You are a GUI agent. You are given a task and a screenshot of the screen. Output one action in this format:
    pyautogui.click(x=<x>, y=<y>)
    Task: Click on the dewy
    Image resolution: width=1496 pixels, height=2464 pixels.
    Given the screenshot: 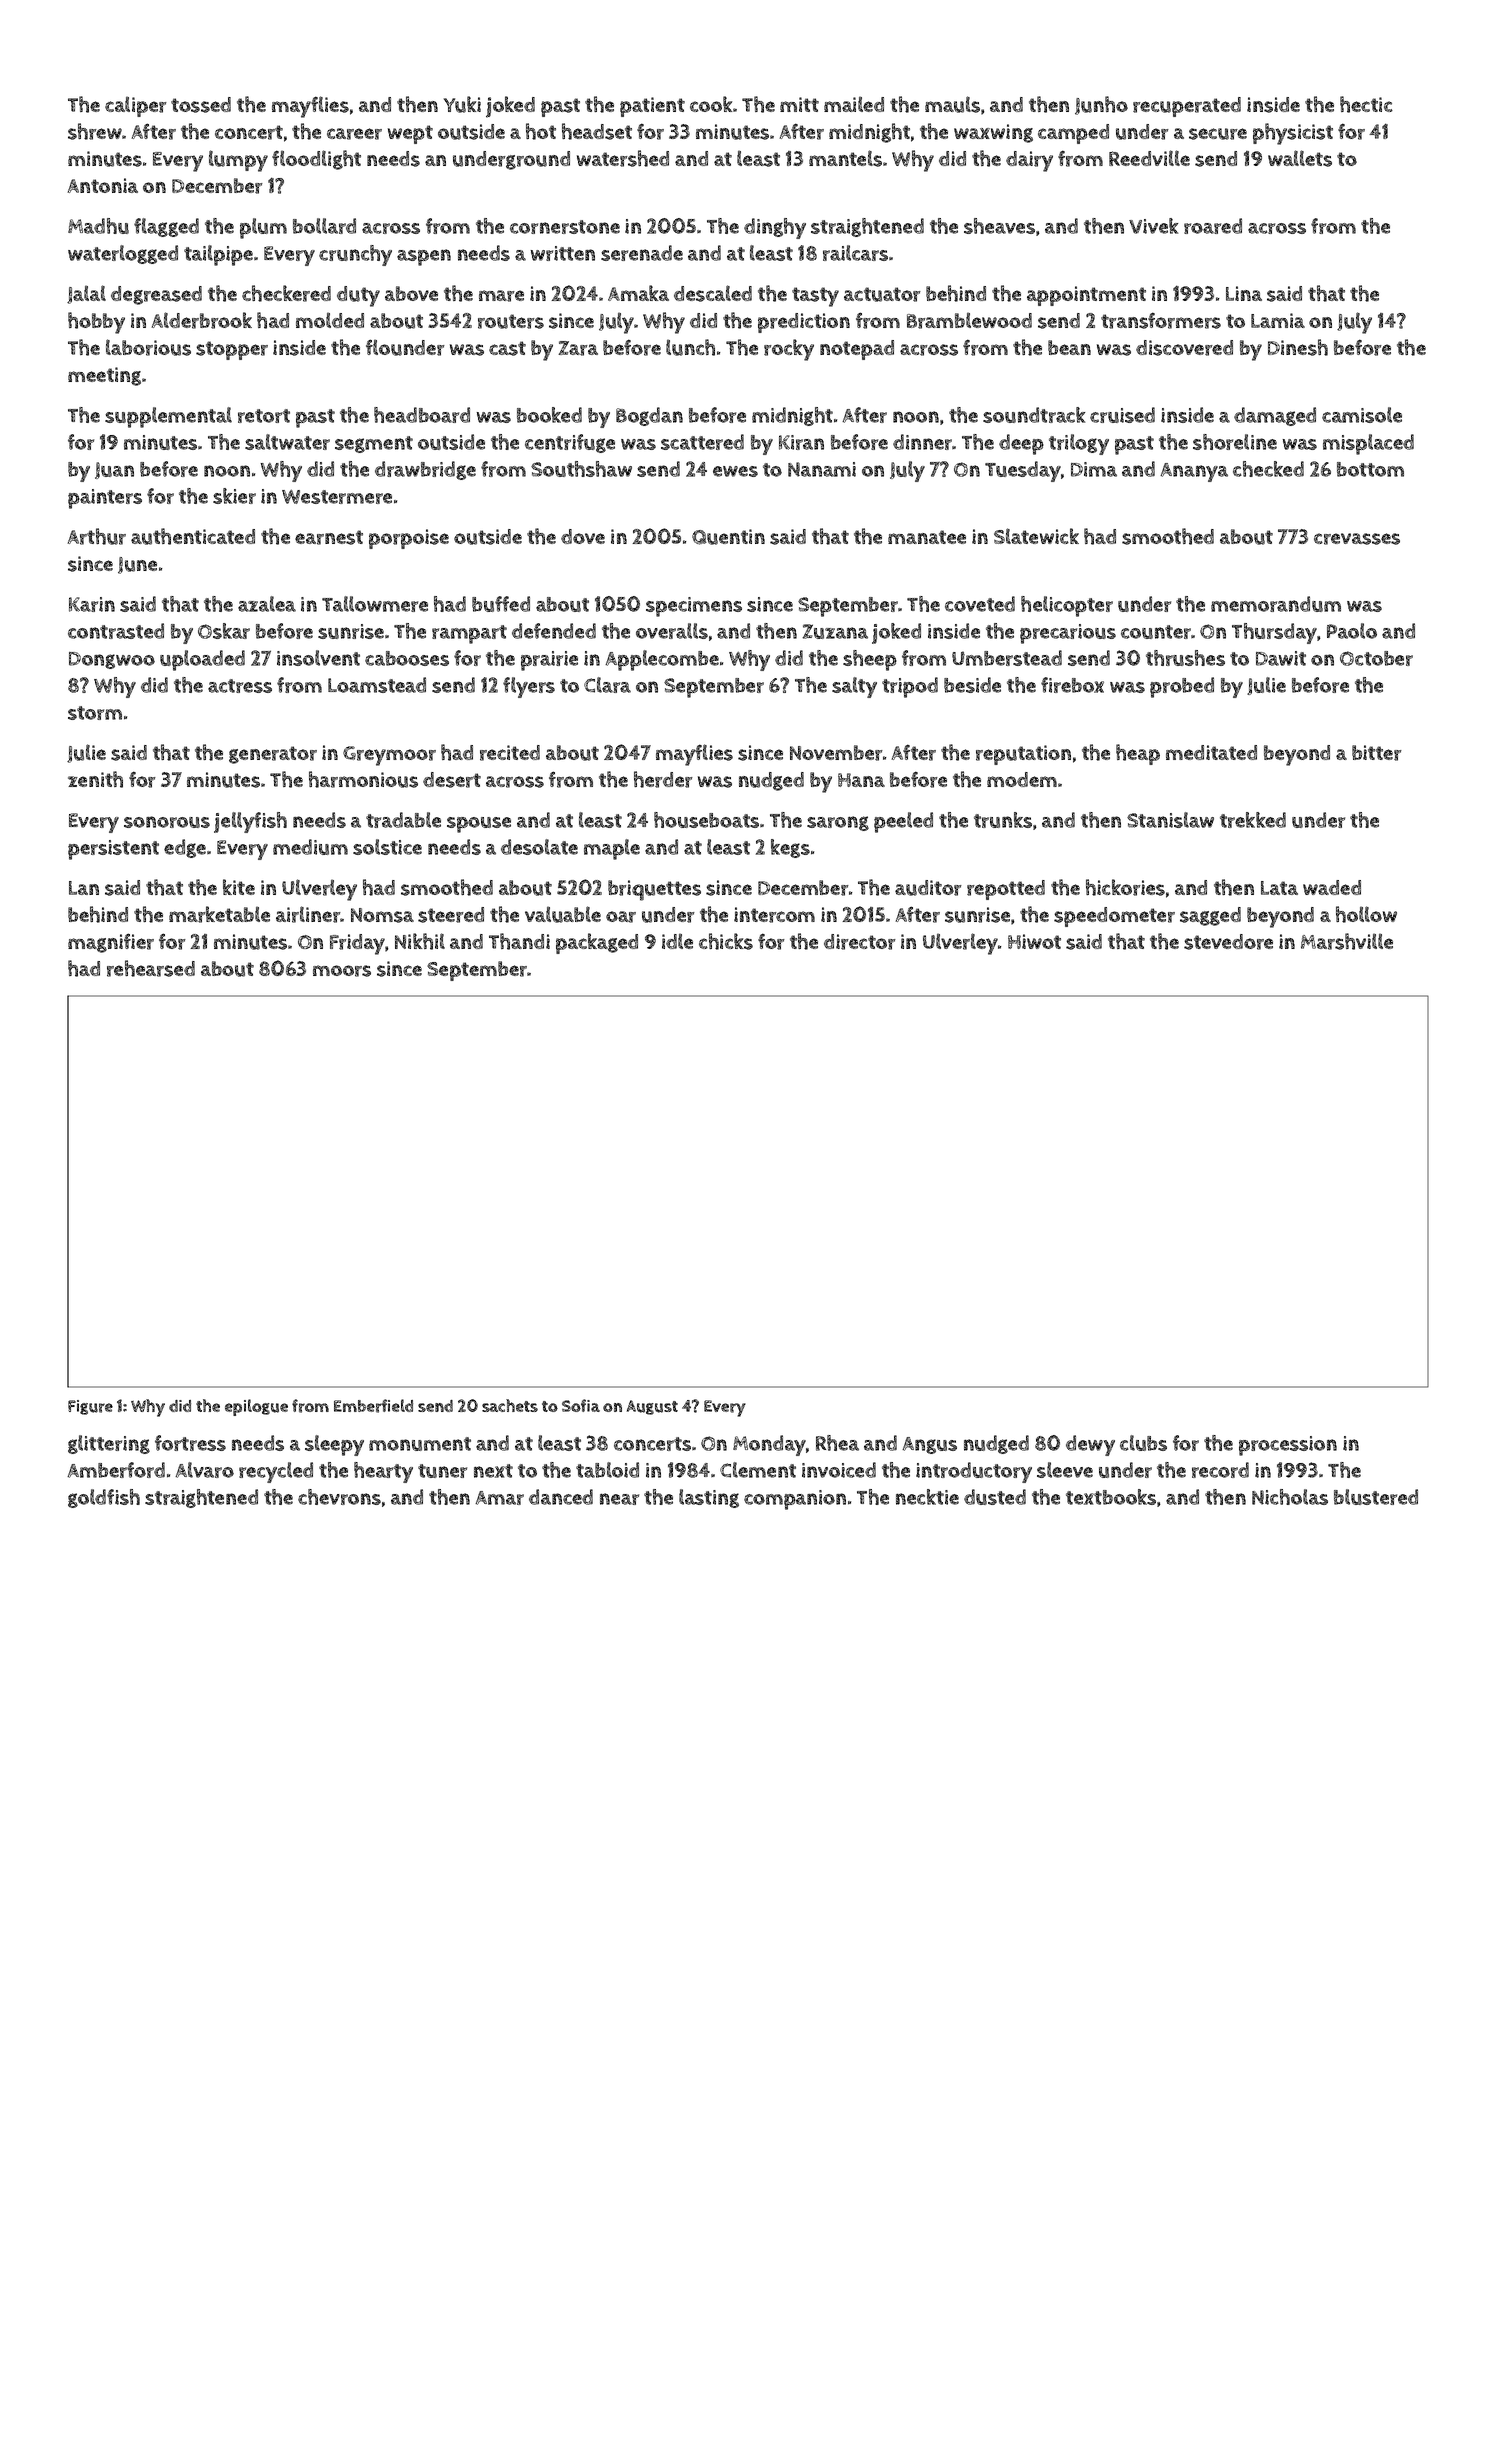 What is the action you would take?
    pyautogui.click(x=1090, y=1445)
